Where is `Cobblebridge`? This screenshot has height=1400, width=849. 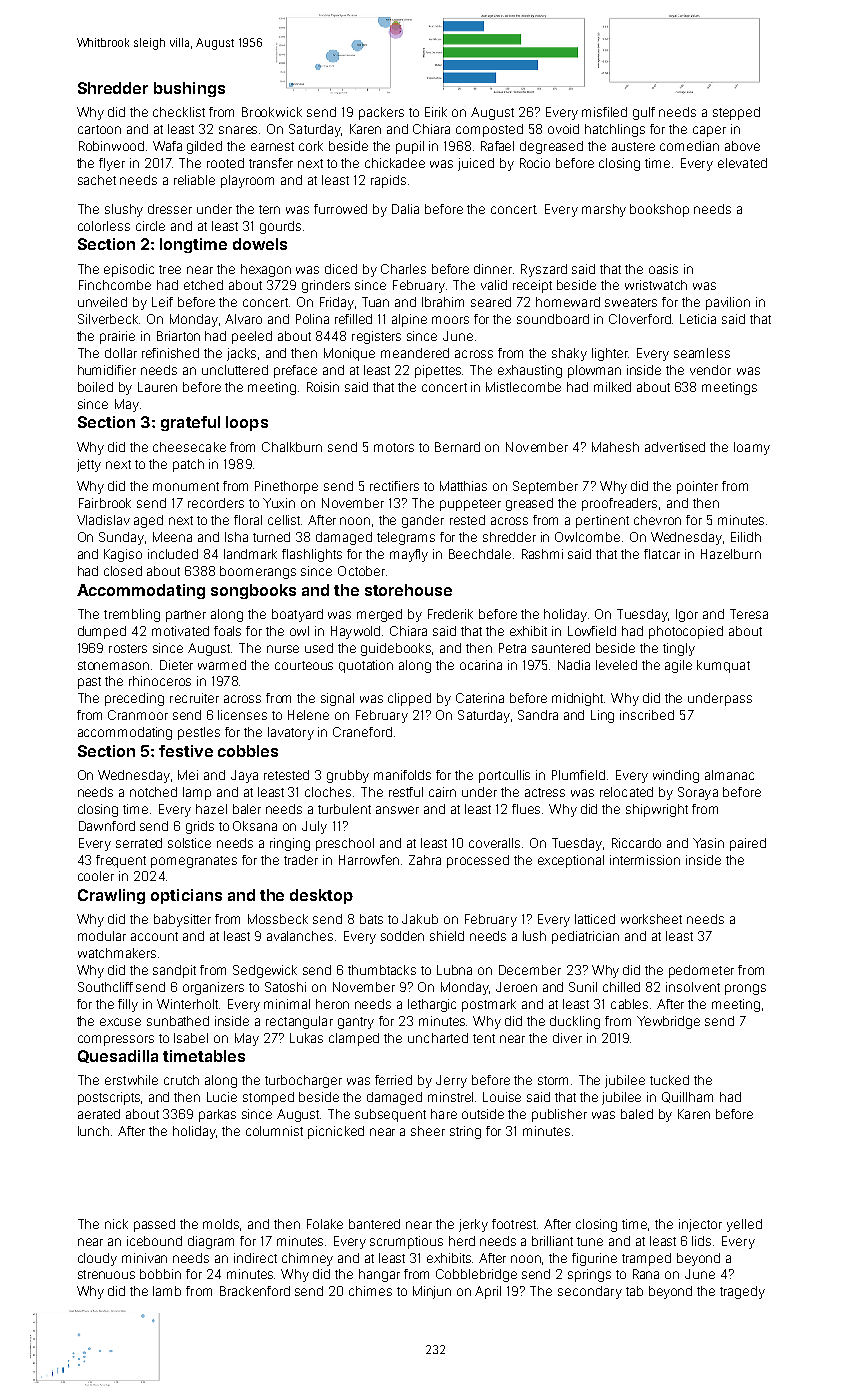
Cobblebridge is located at coordinates (476, 1275).
